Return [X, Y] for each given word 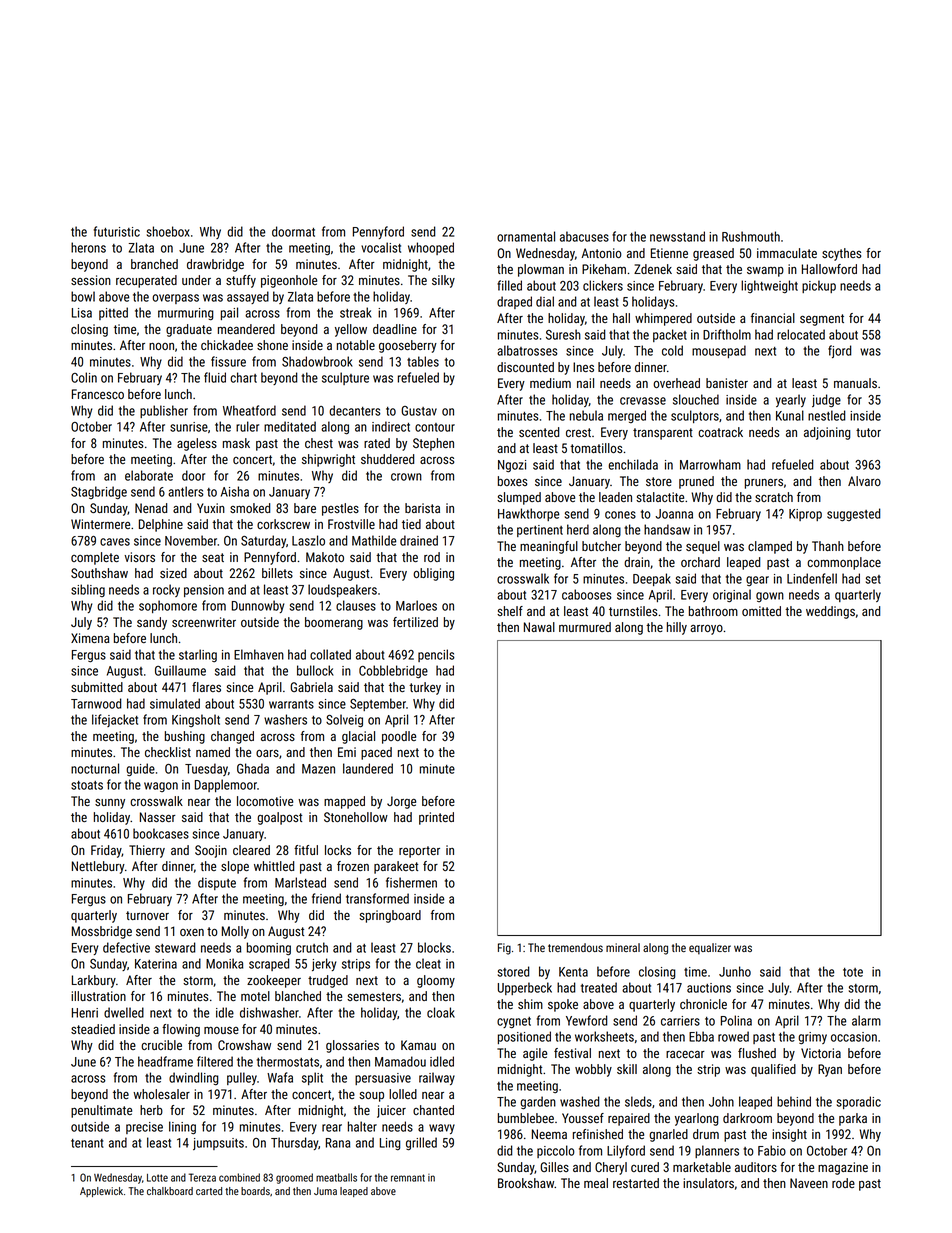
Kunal [790, 415]
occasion [854, 1037]
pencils [436, 655]
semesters [374, 996]
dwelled [124, 1012]
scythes [841, 254]
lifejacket [115, 720]
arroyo [706, 630]
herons [88, 247]
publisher [164, 411]
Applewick [101, 1192]
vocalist [381, 247]
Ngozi [512, 466]
